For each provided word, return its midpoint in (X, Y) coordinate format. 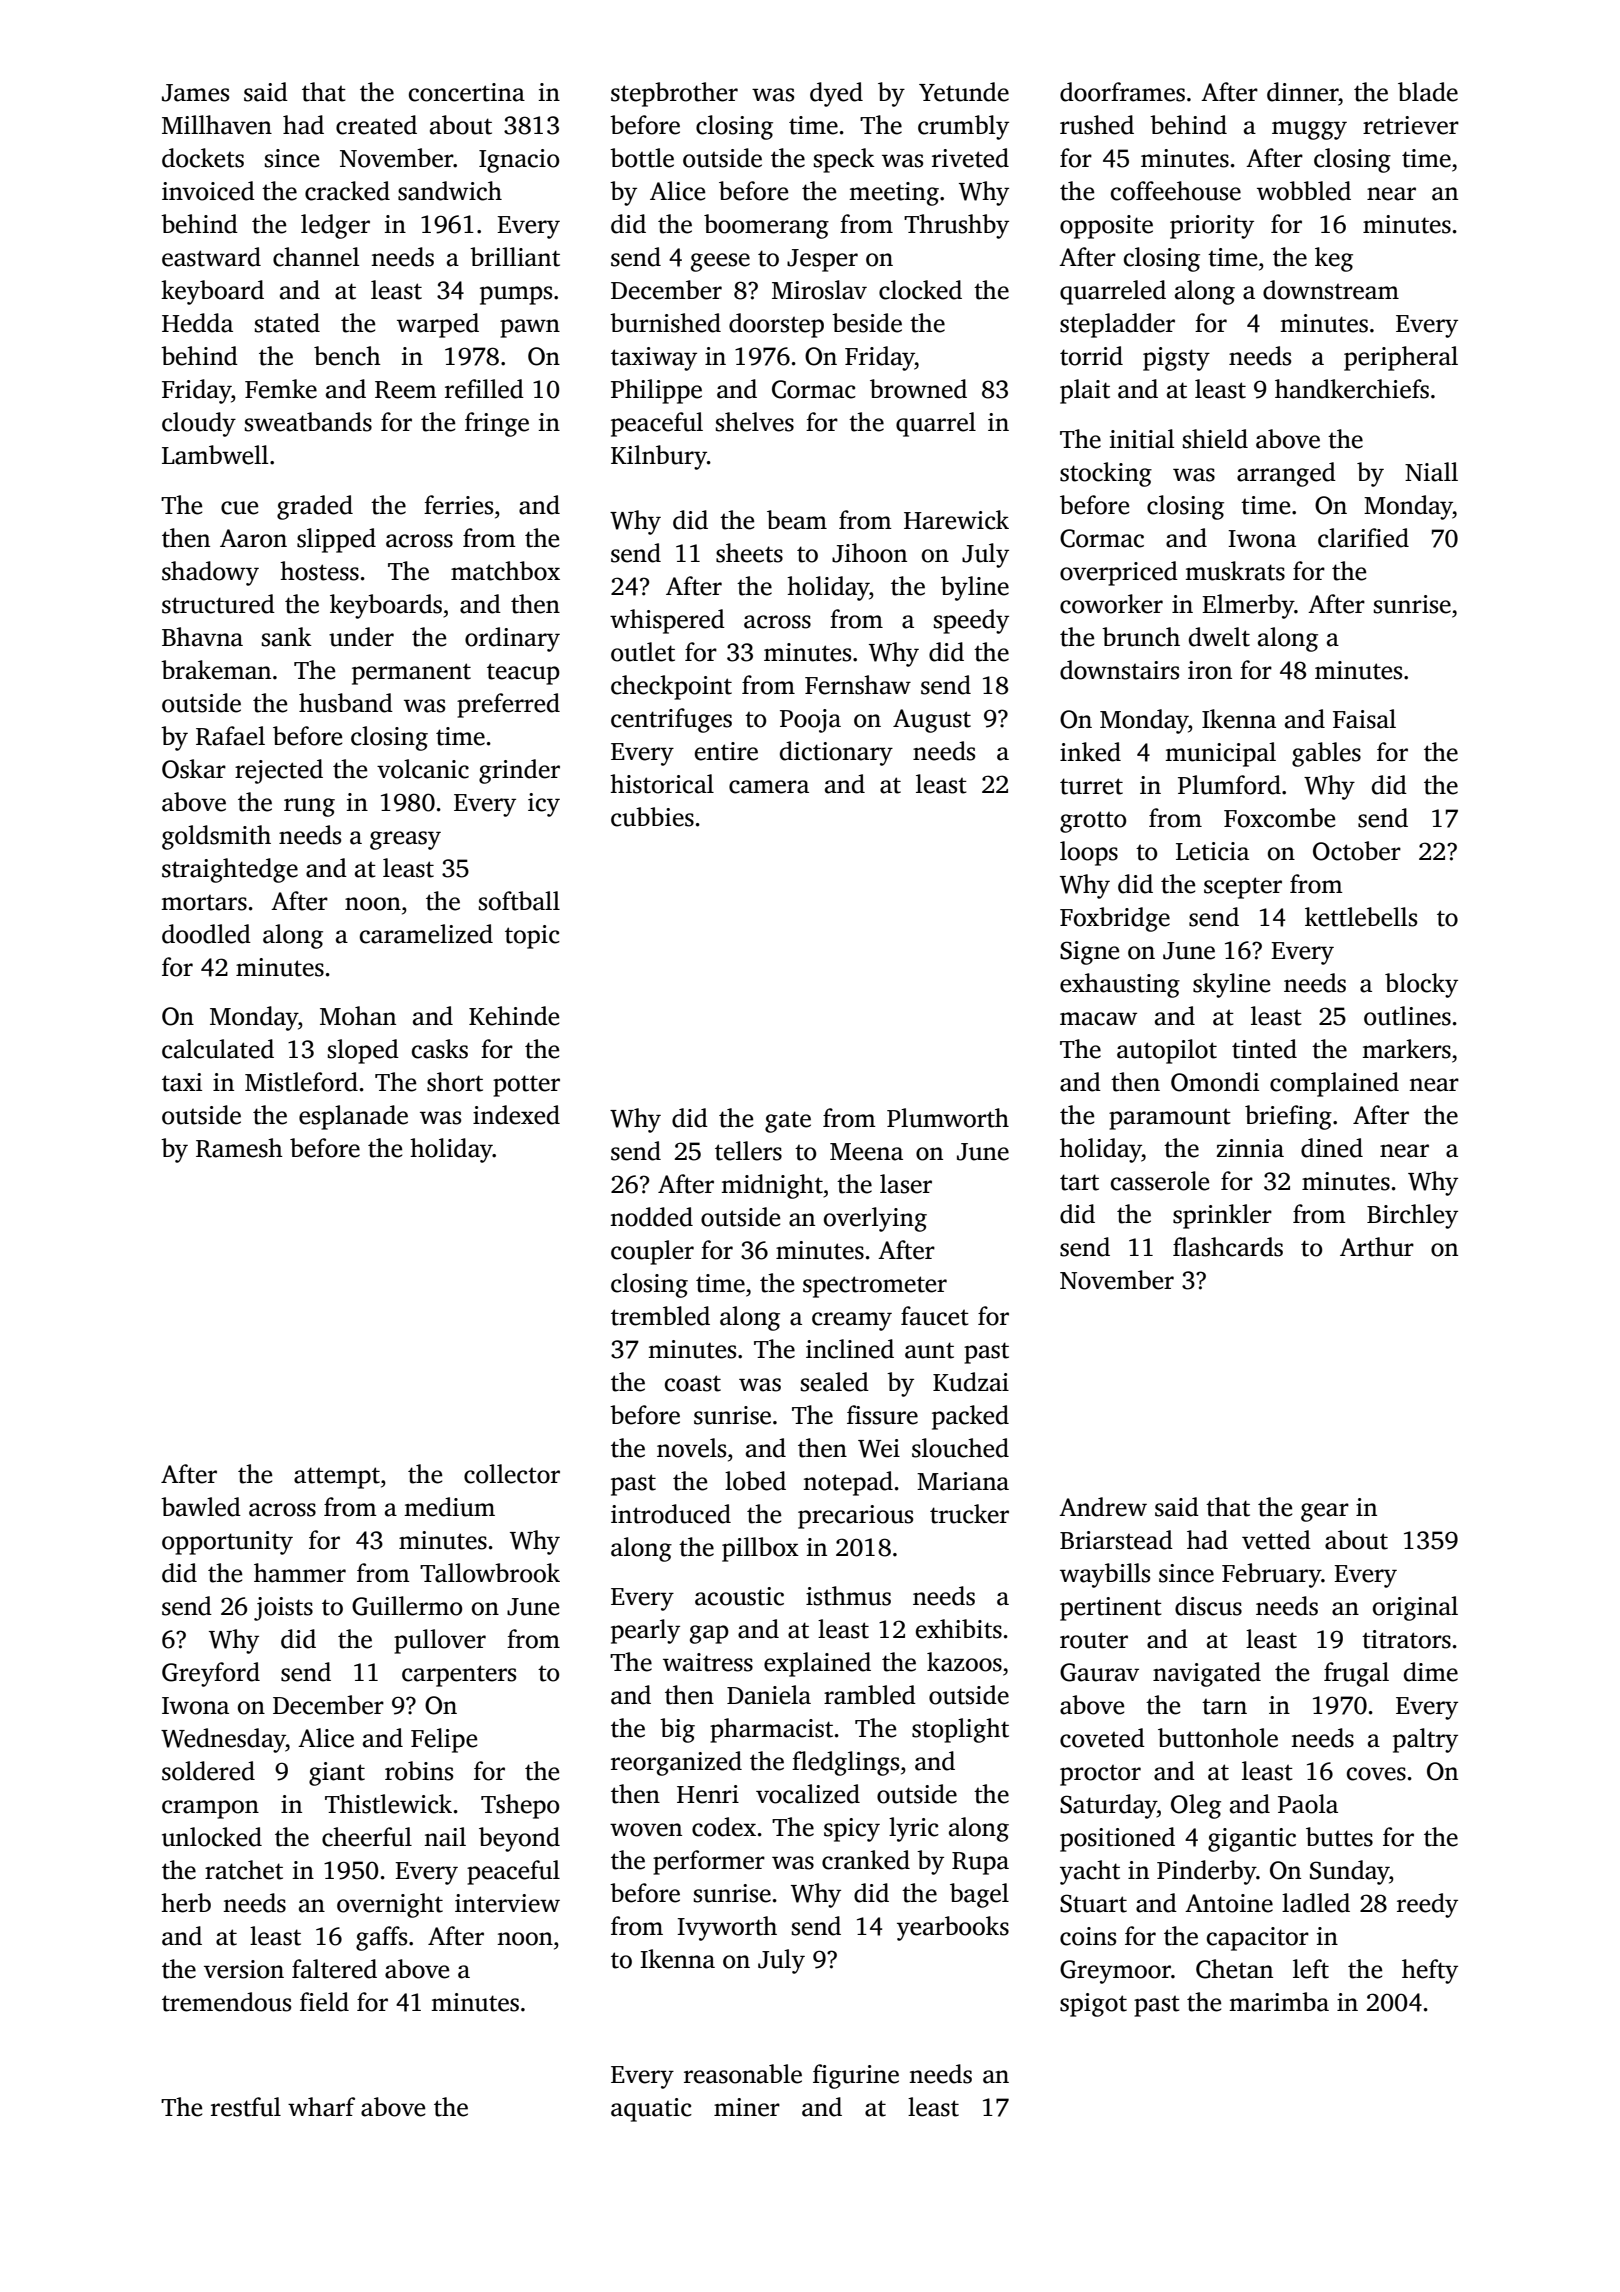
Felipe (444, 1740)
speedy (971, 621)
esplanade (353, 1117)
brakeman (216, 670)
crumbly (963, 127)
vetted (1276, 1540)
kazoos (964, 1662)
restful (246, 2107)
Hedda (197, 323)
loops (1089, 853)
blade (1428, 92)
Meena (866, 1152)
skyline (1231, 985)
